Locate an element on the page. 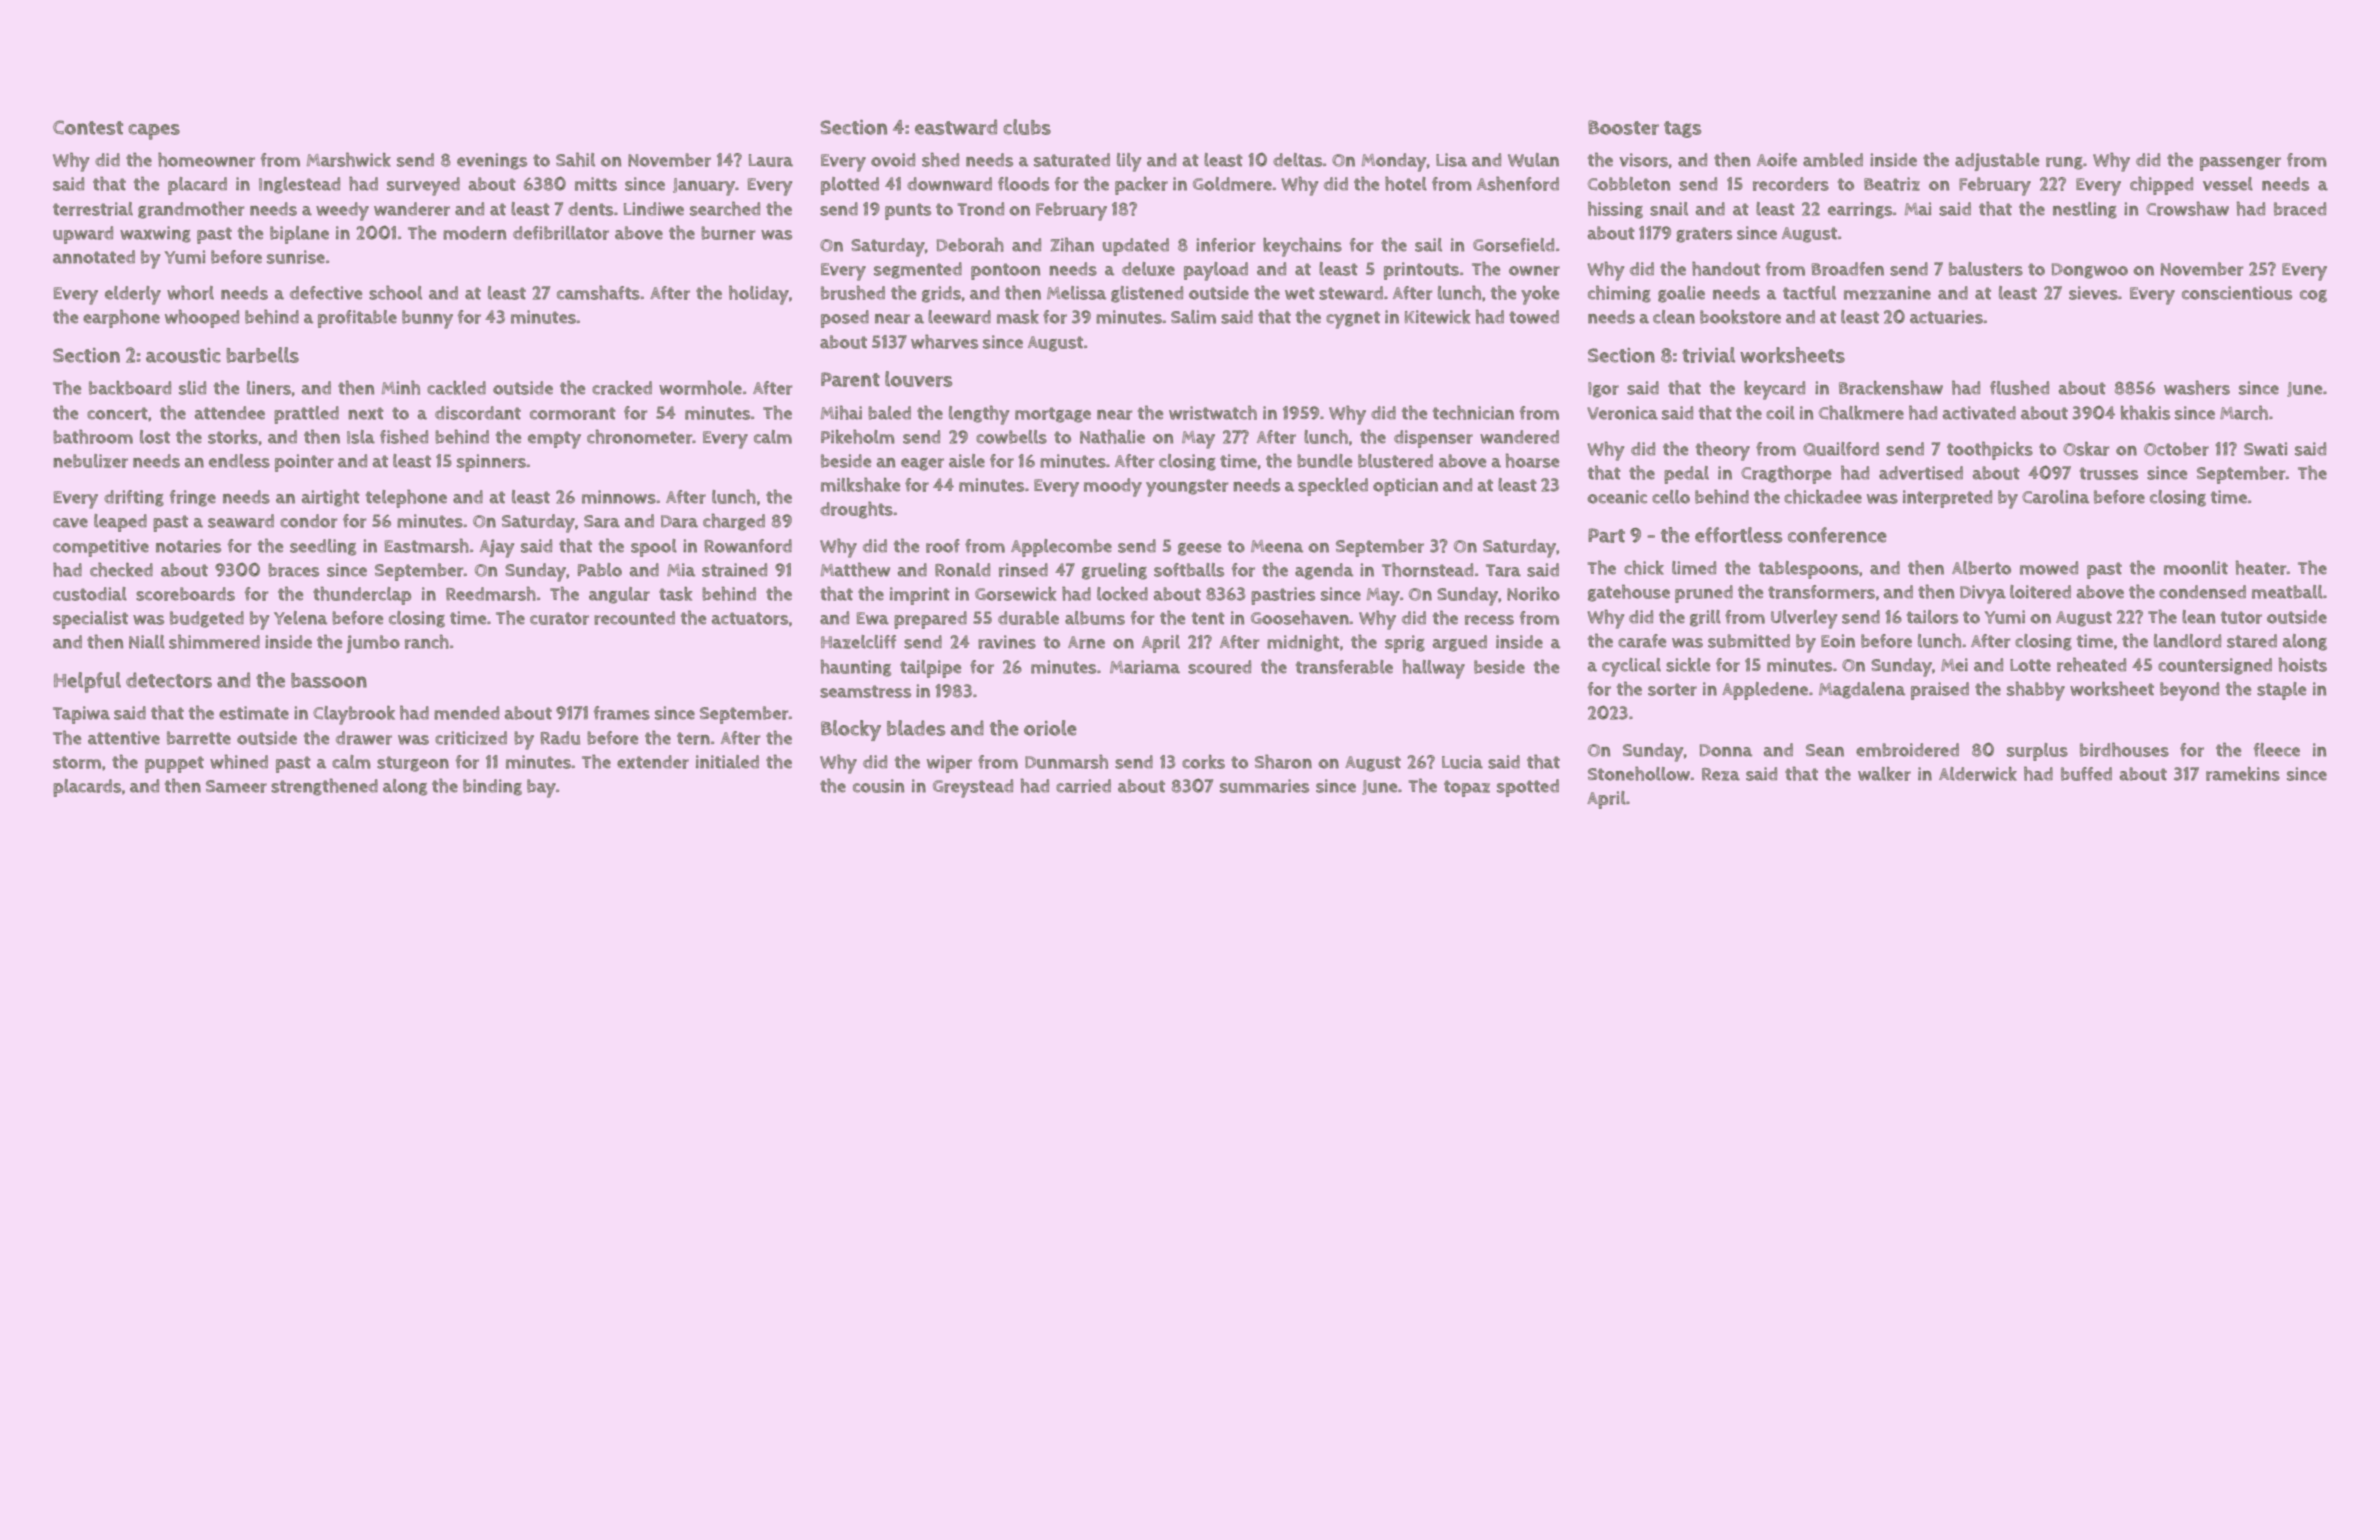 The image size is (2380, 1540). washers is located at coordinates (2197, 387).
